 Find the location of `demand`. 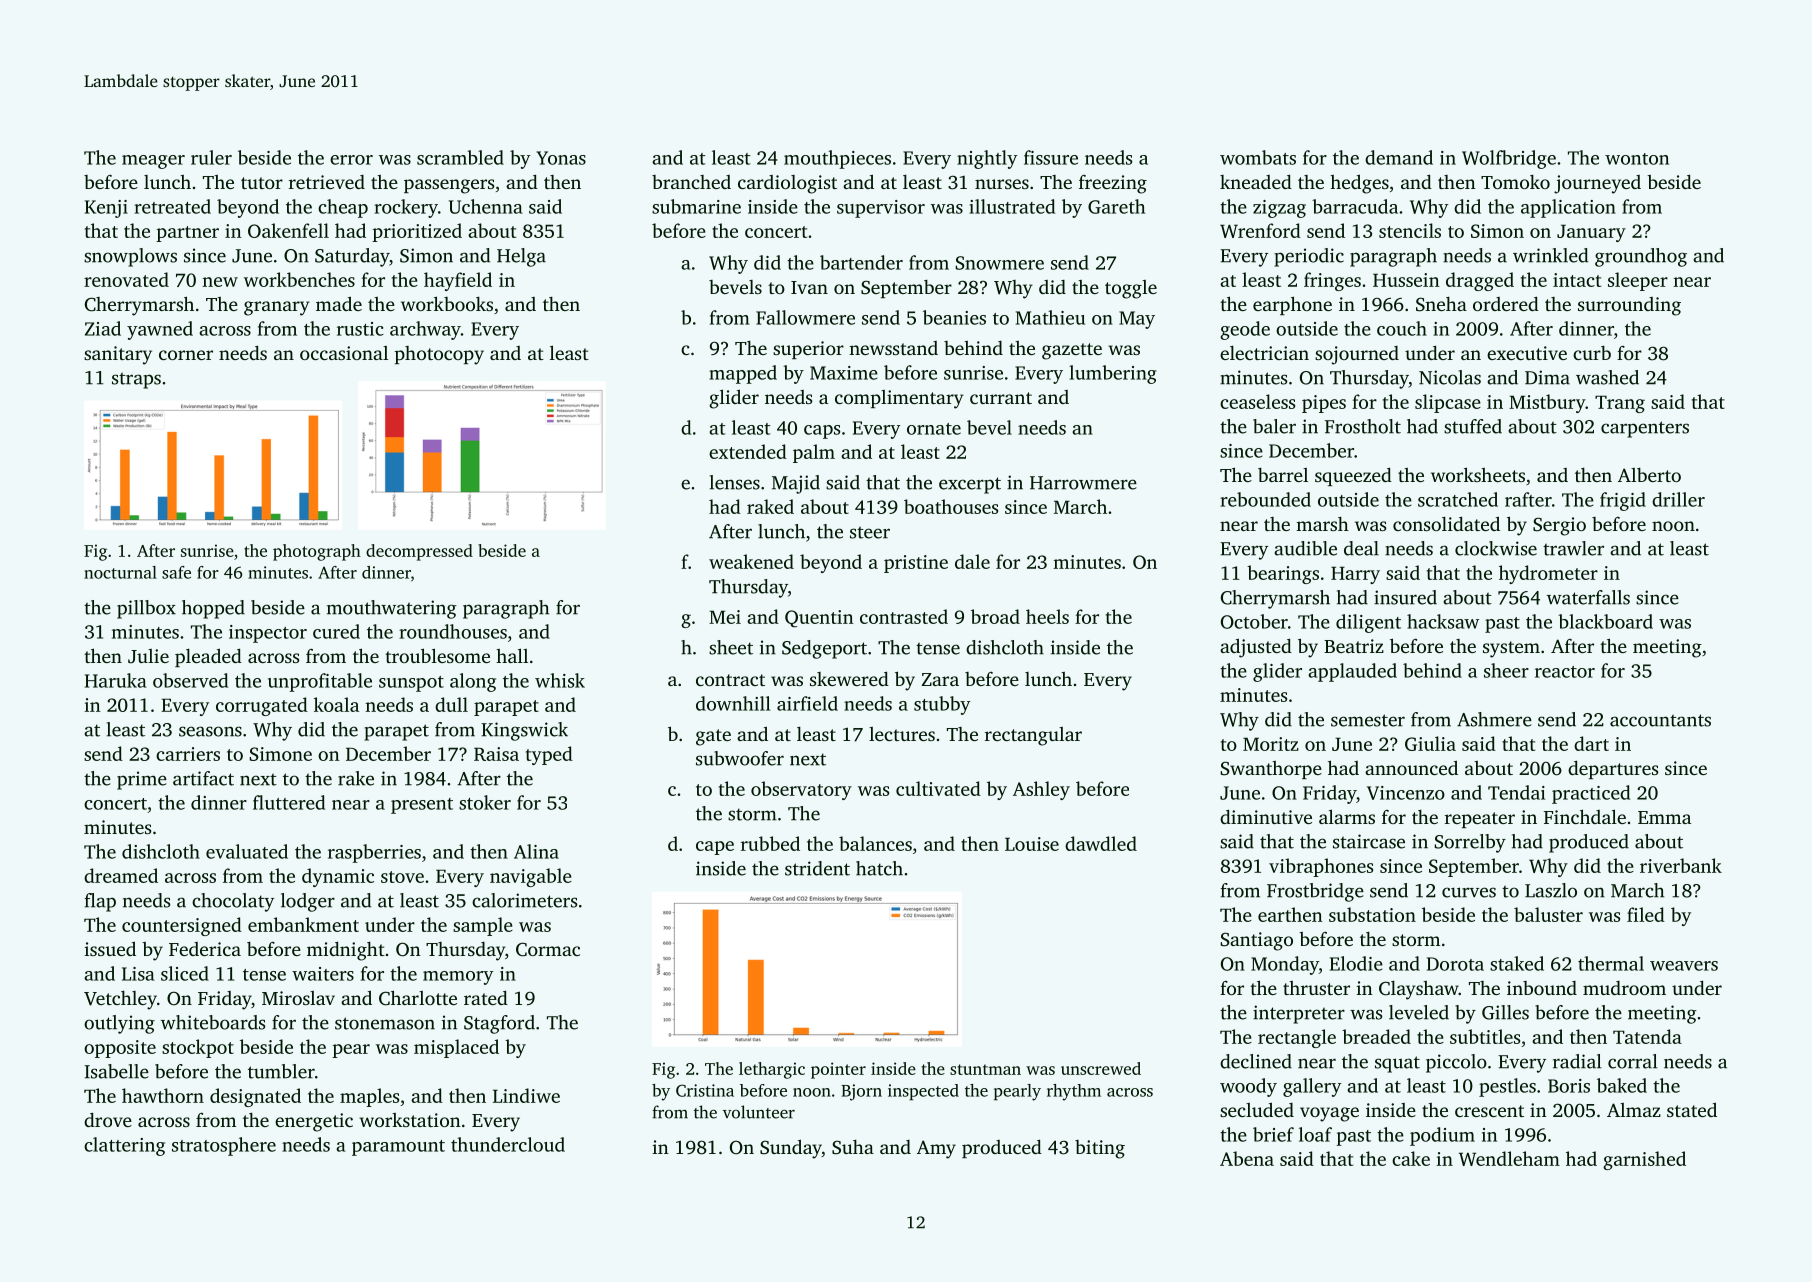

demand is located at coordinates (1399, 157).
